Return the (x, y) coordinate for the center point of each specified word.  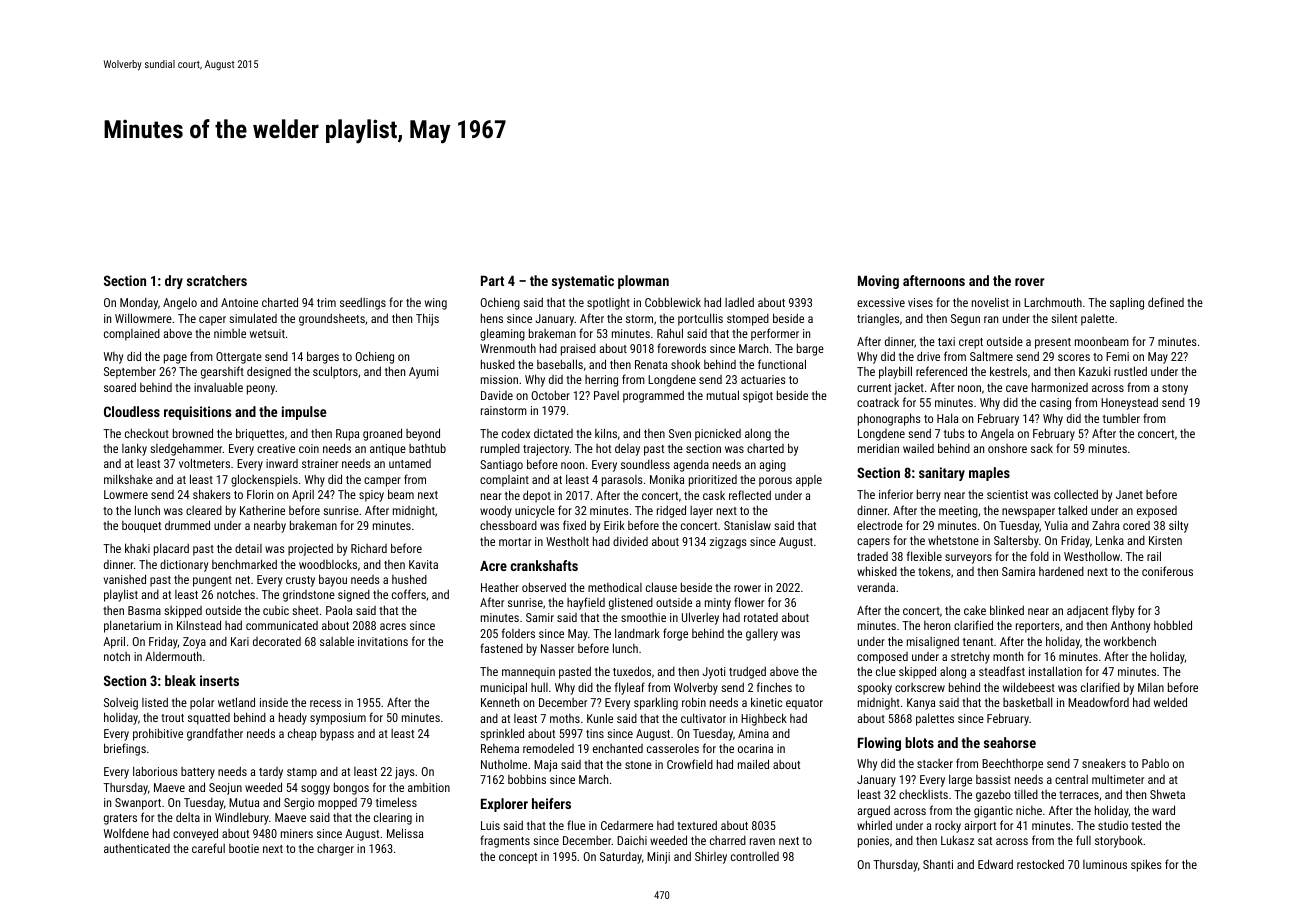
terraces (1079, 795)
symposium (338, 719)
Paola (339, 610)
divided (630, 541)
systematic (583, 282)
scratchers (217, 280)
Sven (680, 433)
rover (1029, 282)
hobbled (1173, 625)
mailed (753, 764)
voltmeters (204, 463)
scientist (1007, 494)
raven (762, 841)
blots (919, 742)
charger (335, 850)
